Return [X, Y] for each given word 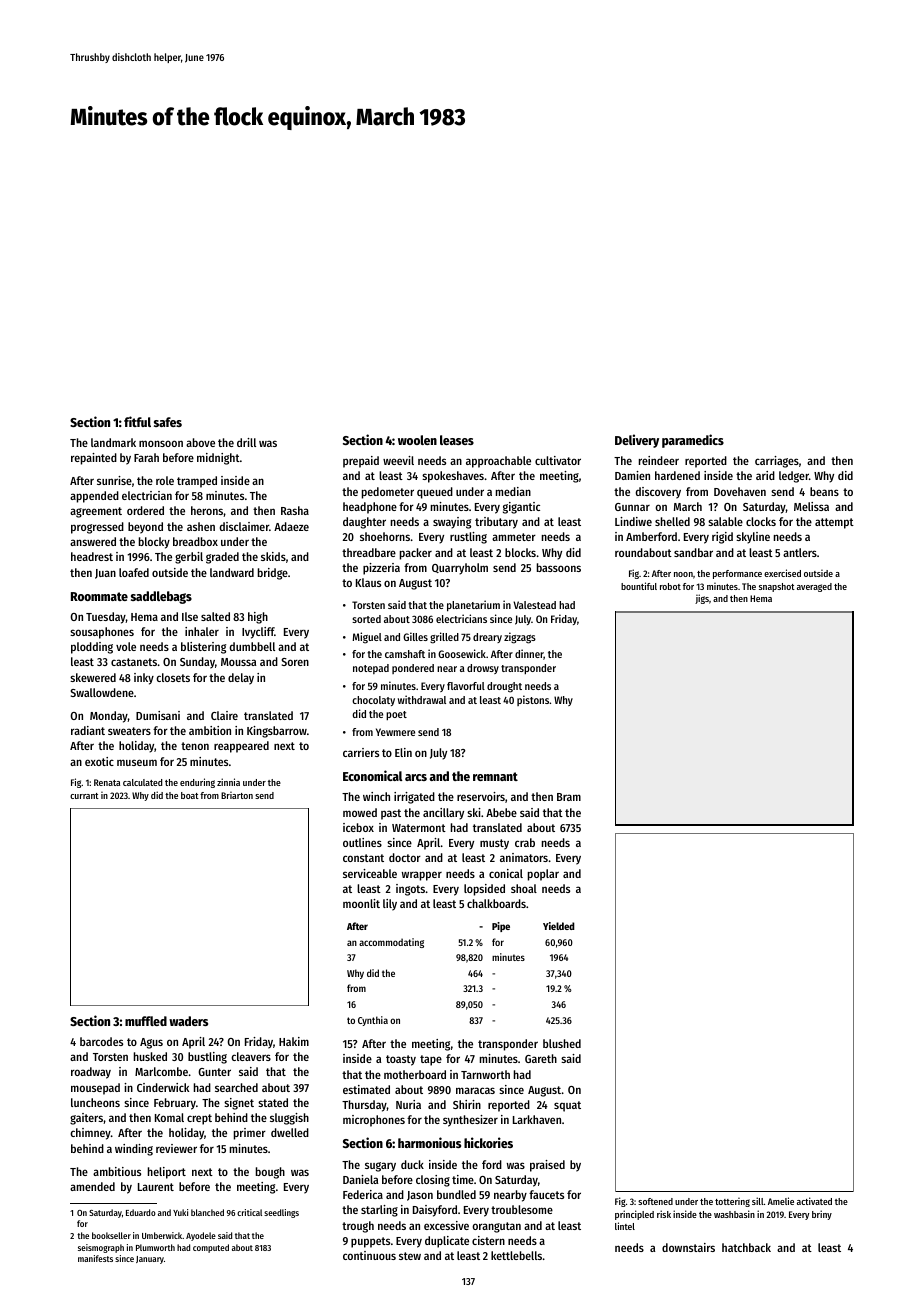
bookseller [111, 1235]
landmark [113, 442]
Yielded [559, 926]
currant [84, 796]
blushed [562, 1043]
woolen [417, 440]
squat [567, 1106]
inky [144, 679]
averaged [814, 587]
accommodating [391, 943]
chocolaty [373, 701]
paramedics [693, 441]
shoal [524, 888]
